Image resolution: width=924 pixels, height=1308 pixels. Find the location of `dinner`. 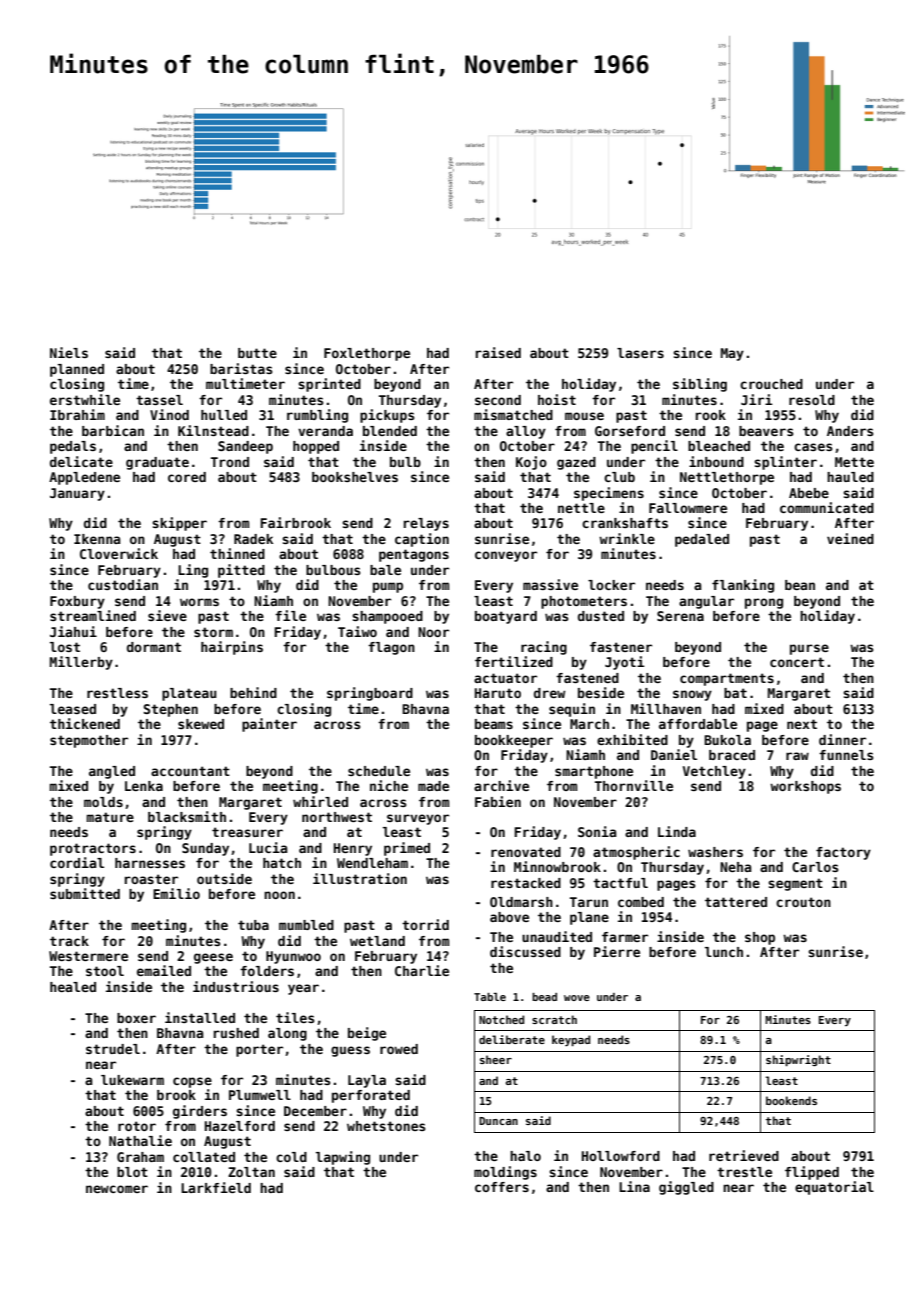

dinner is located at coordinates (842, 739).
